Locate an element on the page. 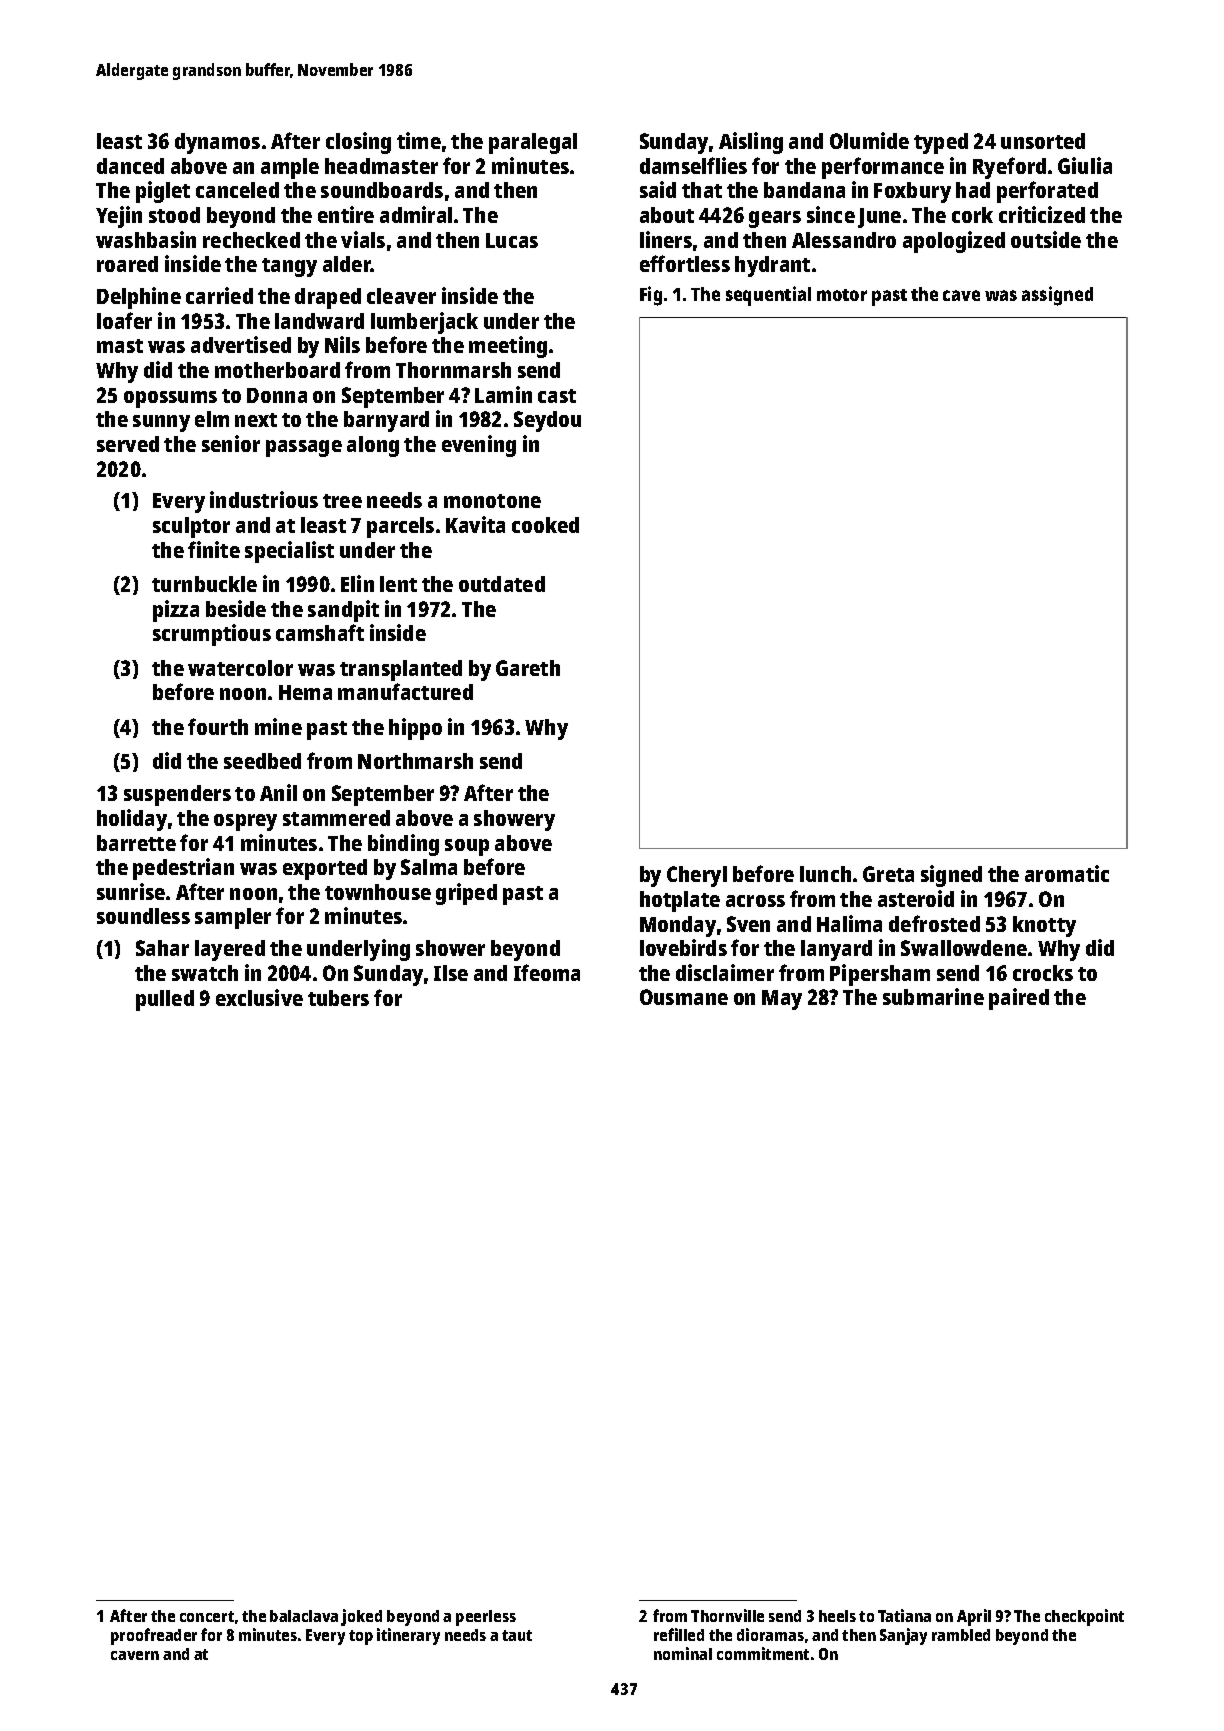  Ousmane is located at coordinates (684, 997).
